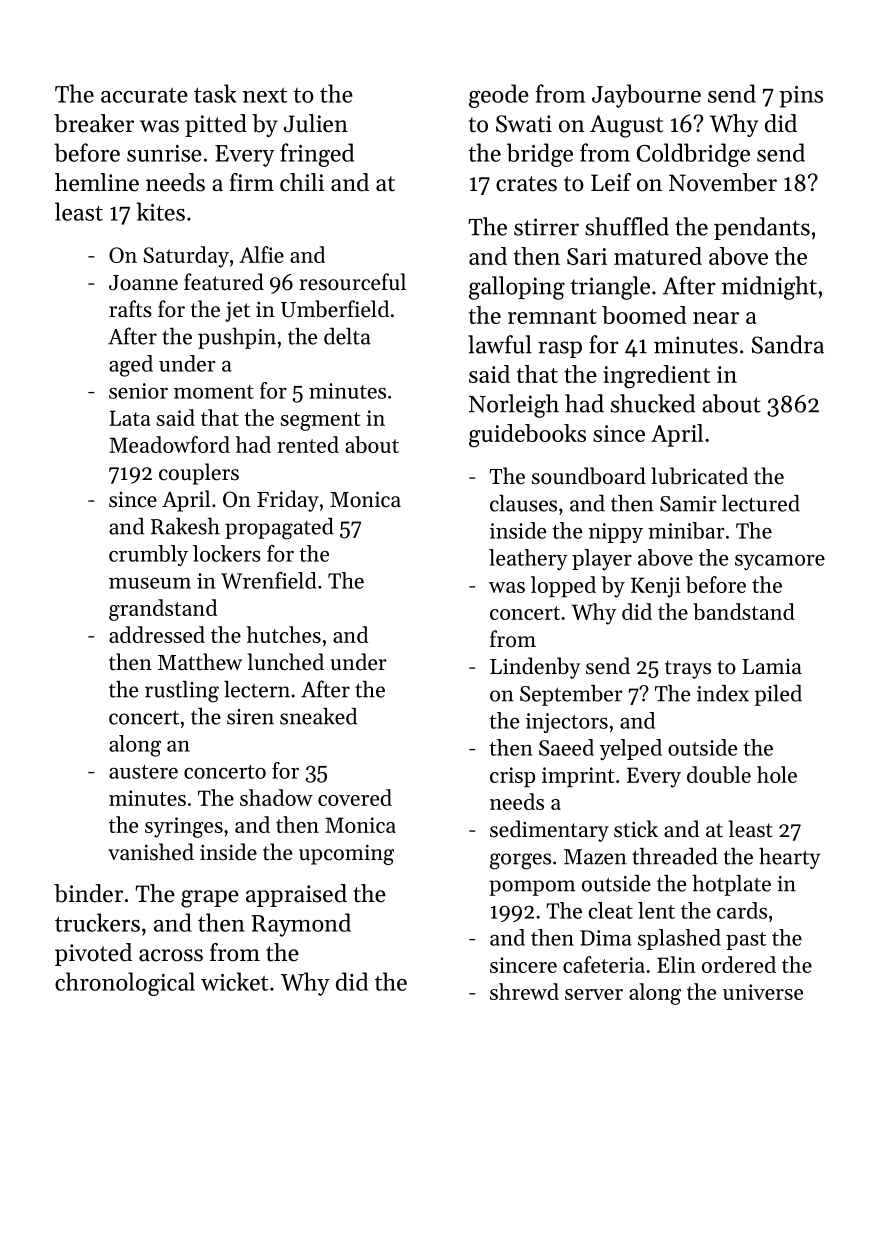 The image size is (880, 1249). Describe the element at coordinates (763, 992) in the image. I see `universe` at that location.
